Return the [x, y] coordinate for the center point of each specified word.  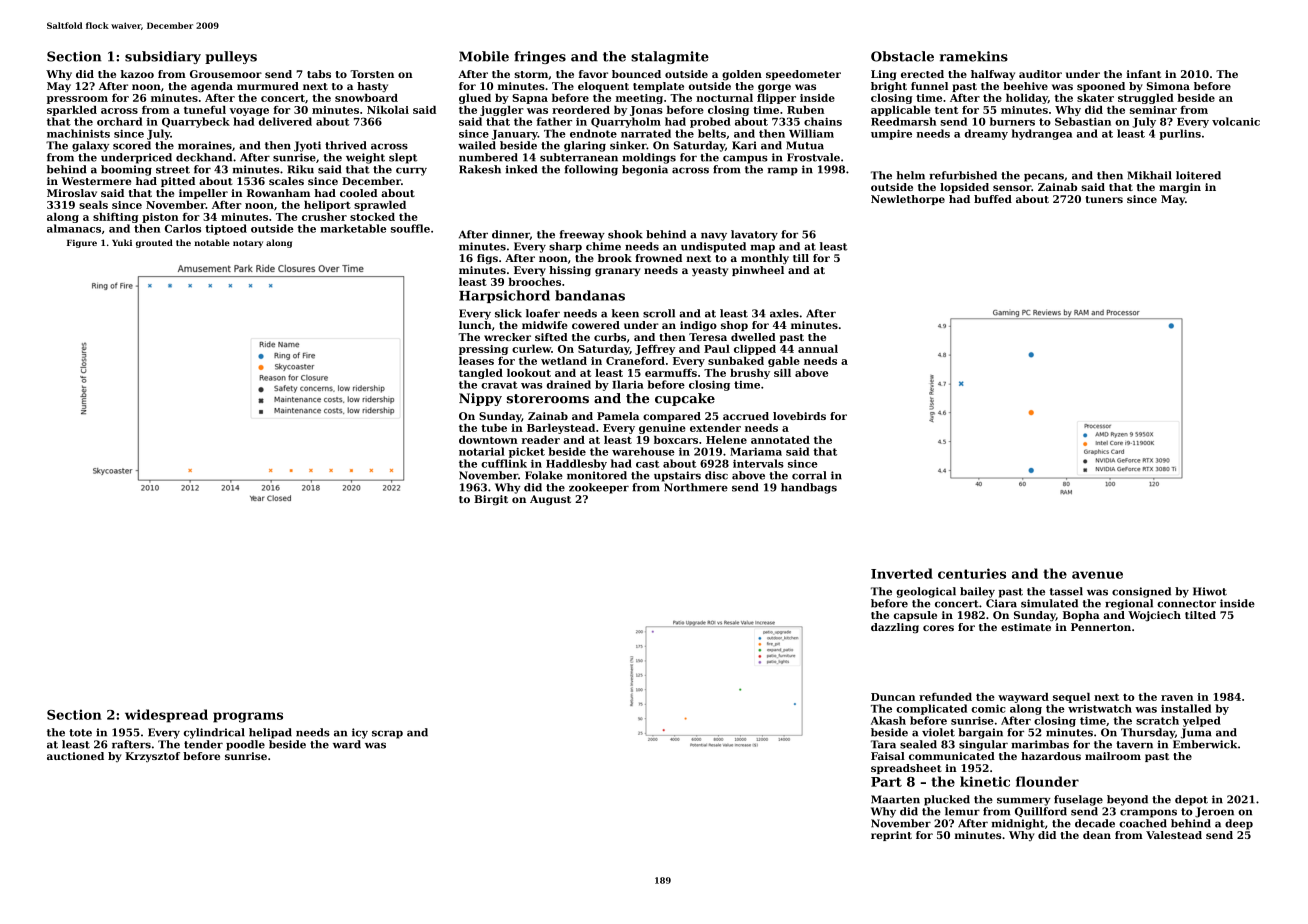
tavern [1134, 745]
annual [818, 349]
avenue [1097, 575]
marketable [353, 228]
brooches [534, 282]
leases [476, 361]
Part [886, 782]
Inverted [902, 573]
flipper [776, 99]
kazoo [137, 74]
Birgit [491, 500]
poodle [245, 745]
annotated [780, 440]
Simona [1168, 86]
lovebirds [799, 416]
